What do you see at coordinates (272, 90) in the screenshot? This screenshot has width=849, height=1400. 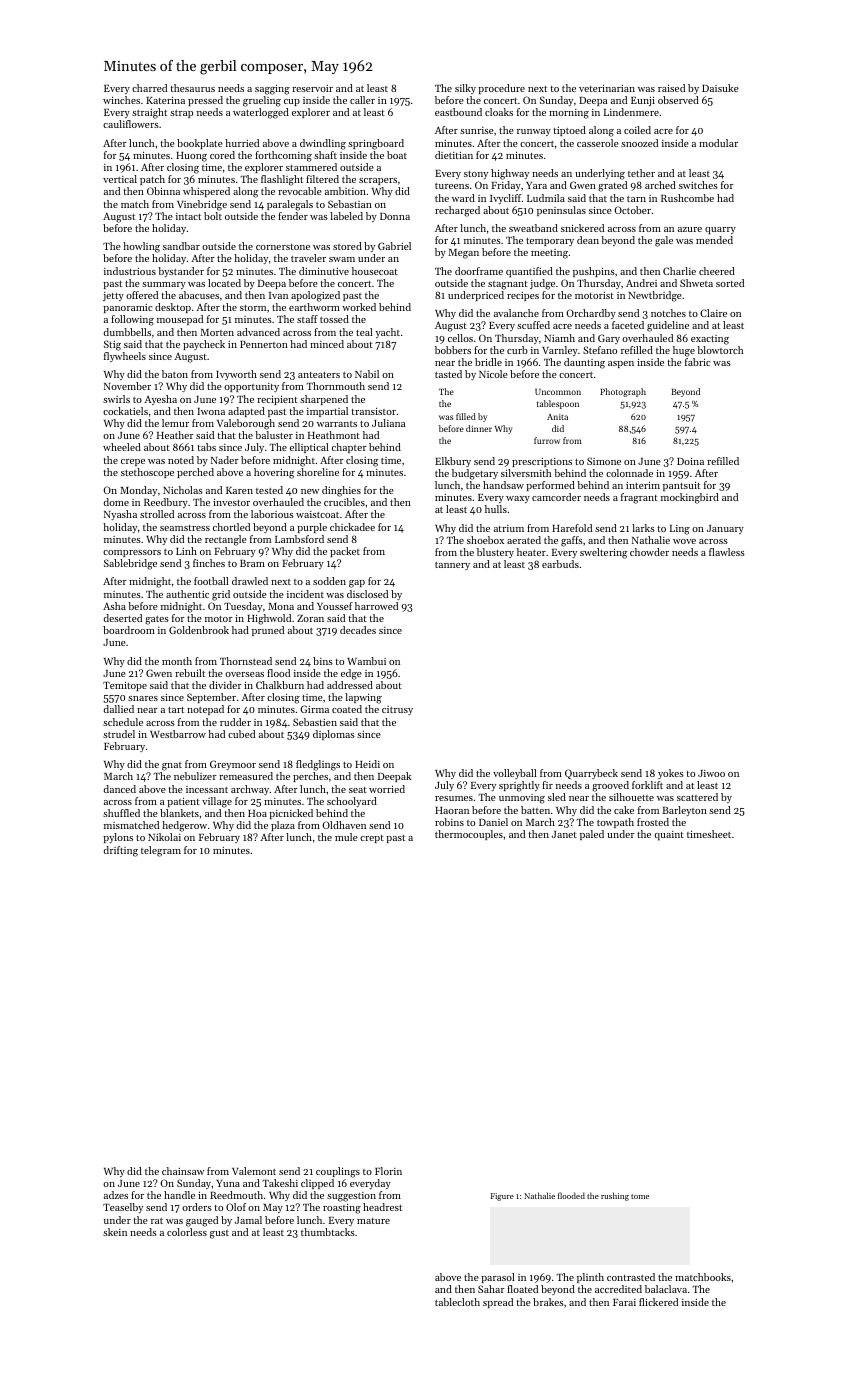 I see `sagging` at bounding box center [272, 90].
